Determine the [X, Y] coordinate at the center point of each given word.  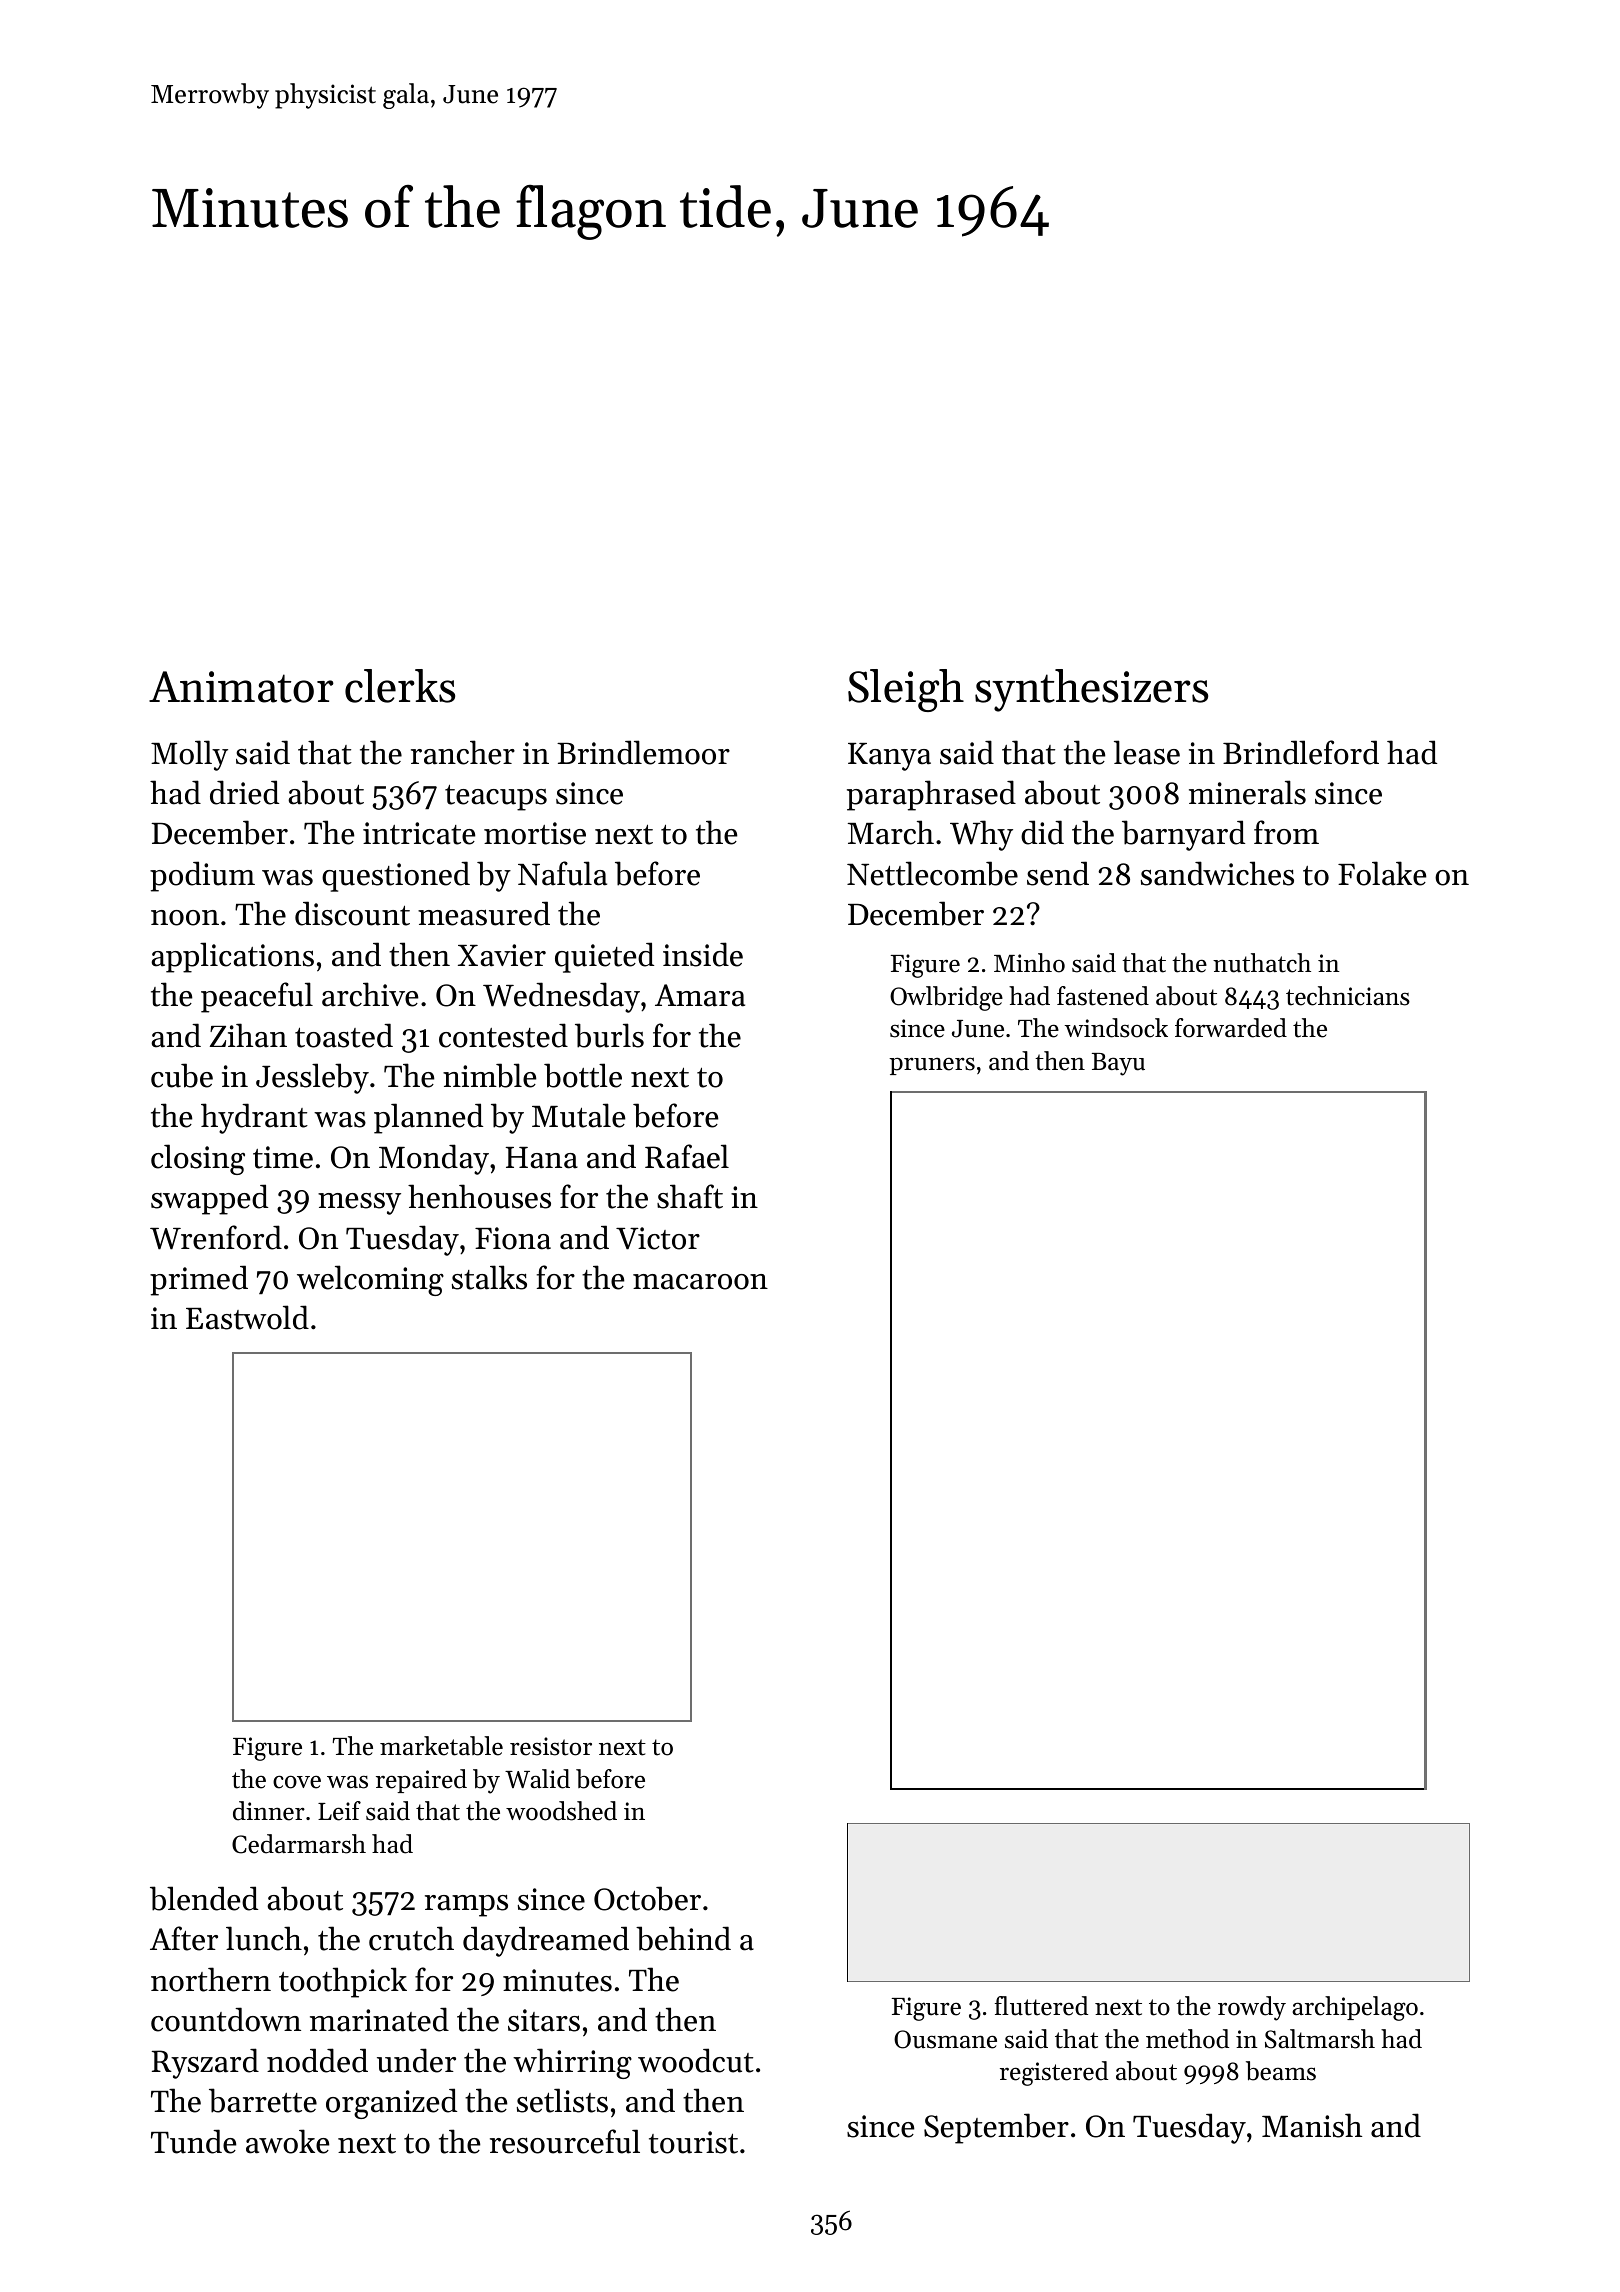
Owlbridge [946, 998]
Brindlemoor [643, 752]
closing [198, 1159]
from [1286, 832]
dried [244, 792]
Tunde [193, 2141]
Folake [1382, 873]
